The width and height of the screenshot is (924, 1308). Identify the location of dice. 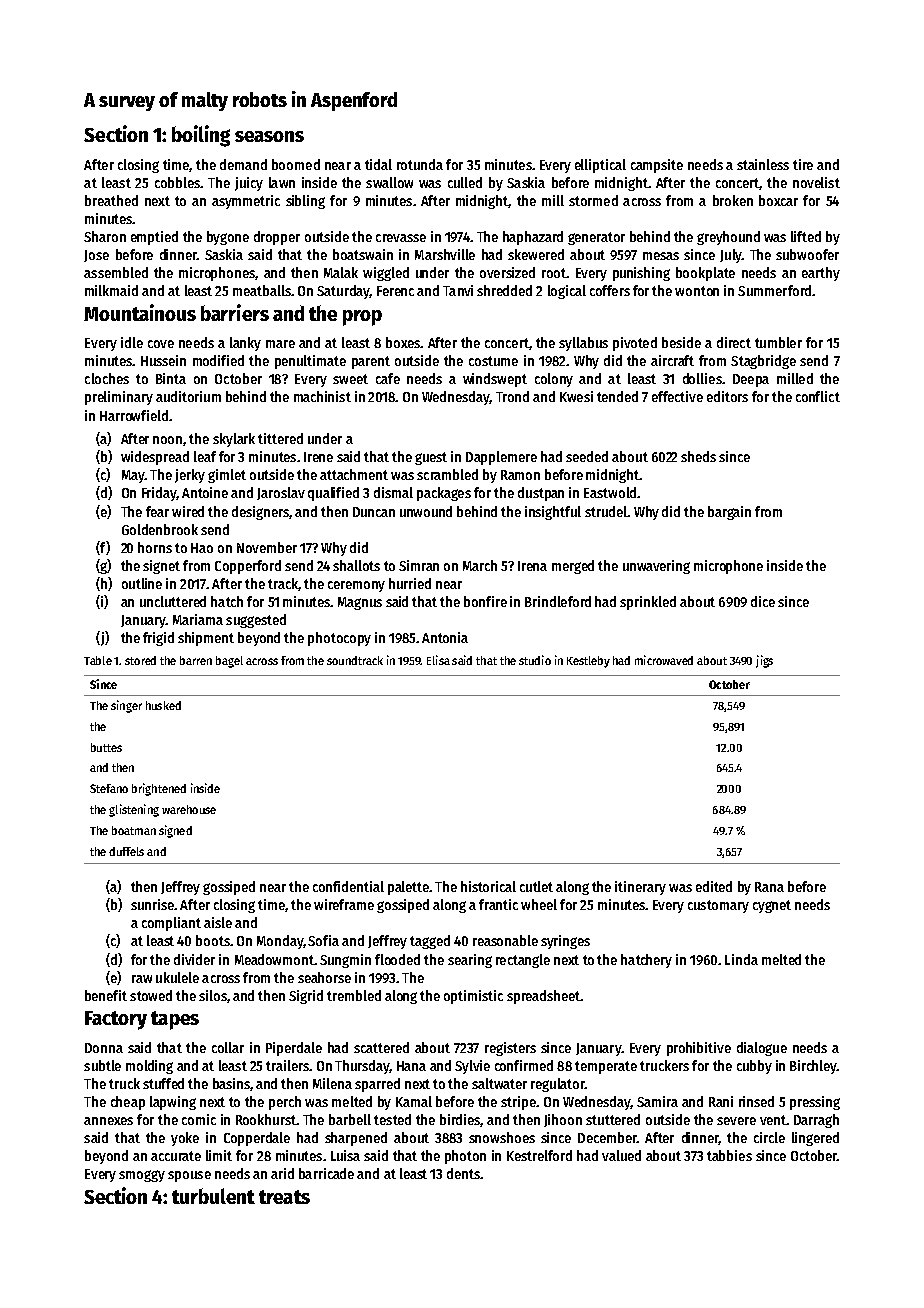
(763, 601).
